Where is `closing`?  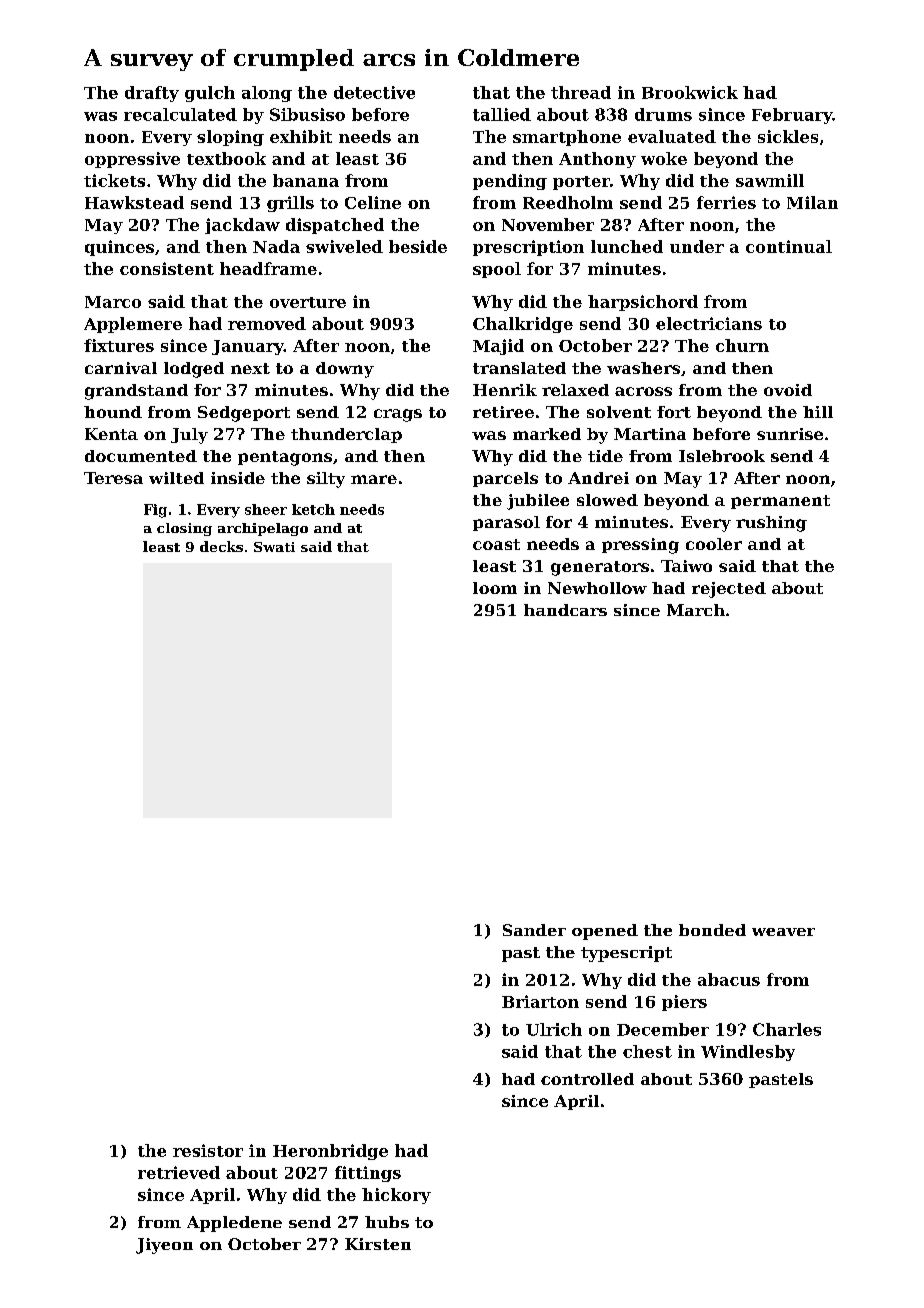
closing is located at coordinates (184, 529).
